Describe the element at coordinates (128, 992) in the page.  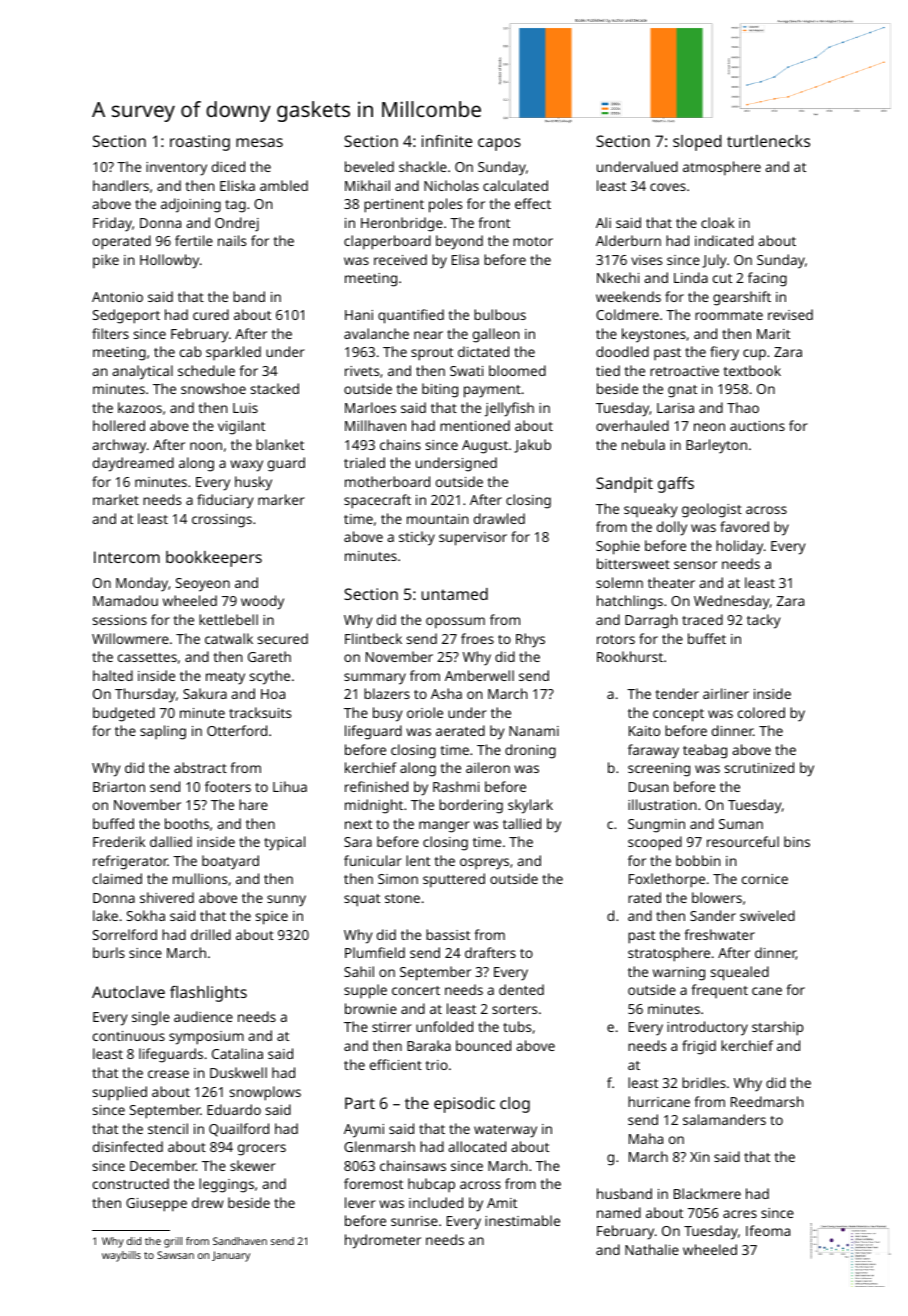
I see `Autoclave` at that location.
